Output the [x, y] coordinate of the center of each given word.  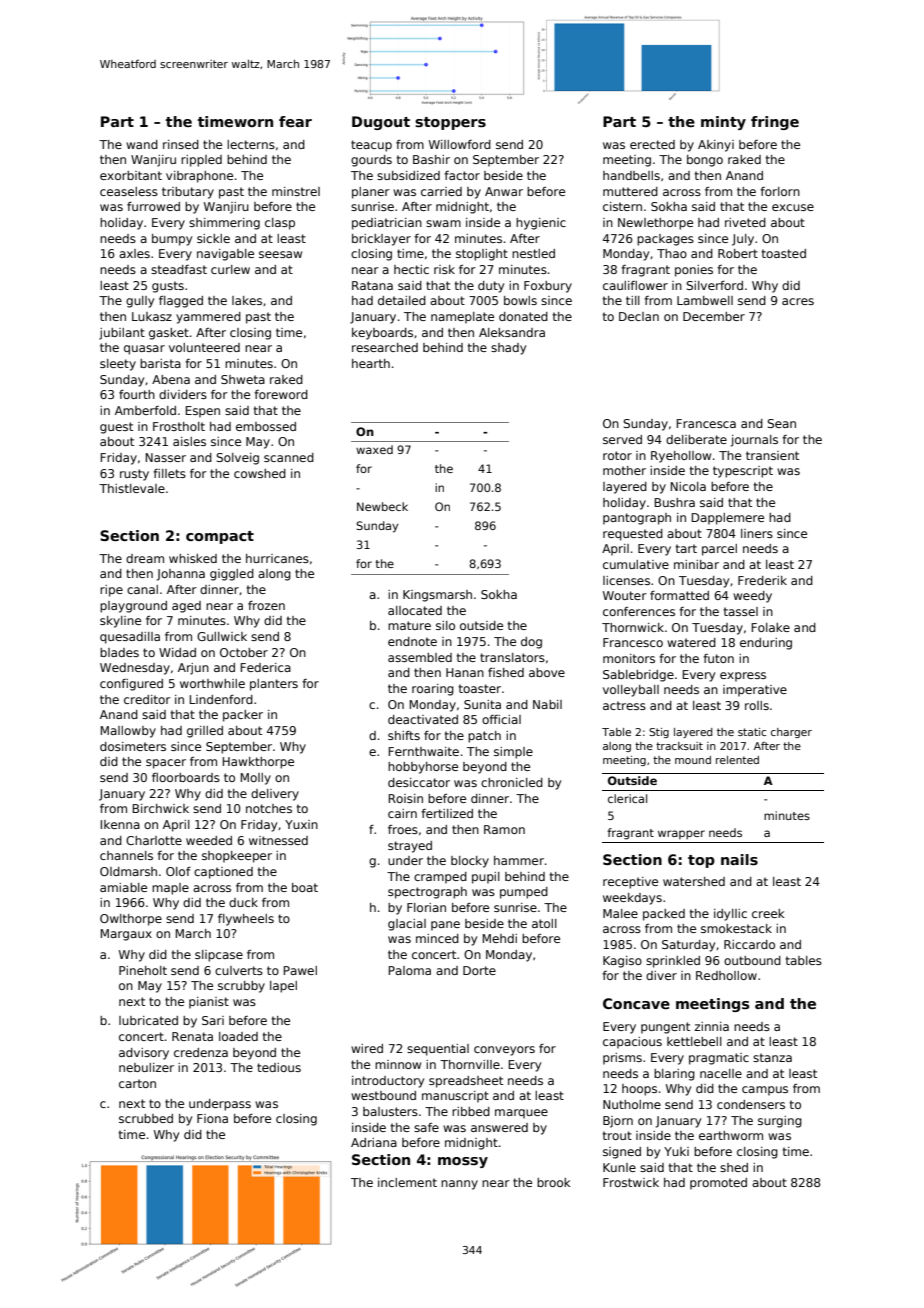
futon [718, 658]
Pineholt [143, 970]
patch [484, 737]
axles [134, 253]
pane [445, 926]
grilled [205, 732]
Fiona [212, 1118]
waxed [374, 449]
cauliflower [635, 285]
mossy [463, 1162]
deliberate [696, 439]
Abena [171, 379]
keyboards [382, 334]
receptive [630, 883]
